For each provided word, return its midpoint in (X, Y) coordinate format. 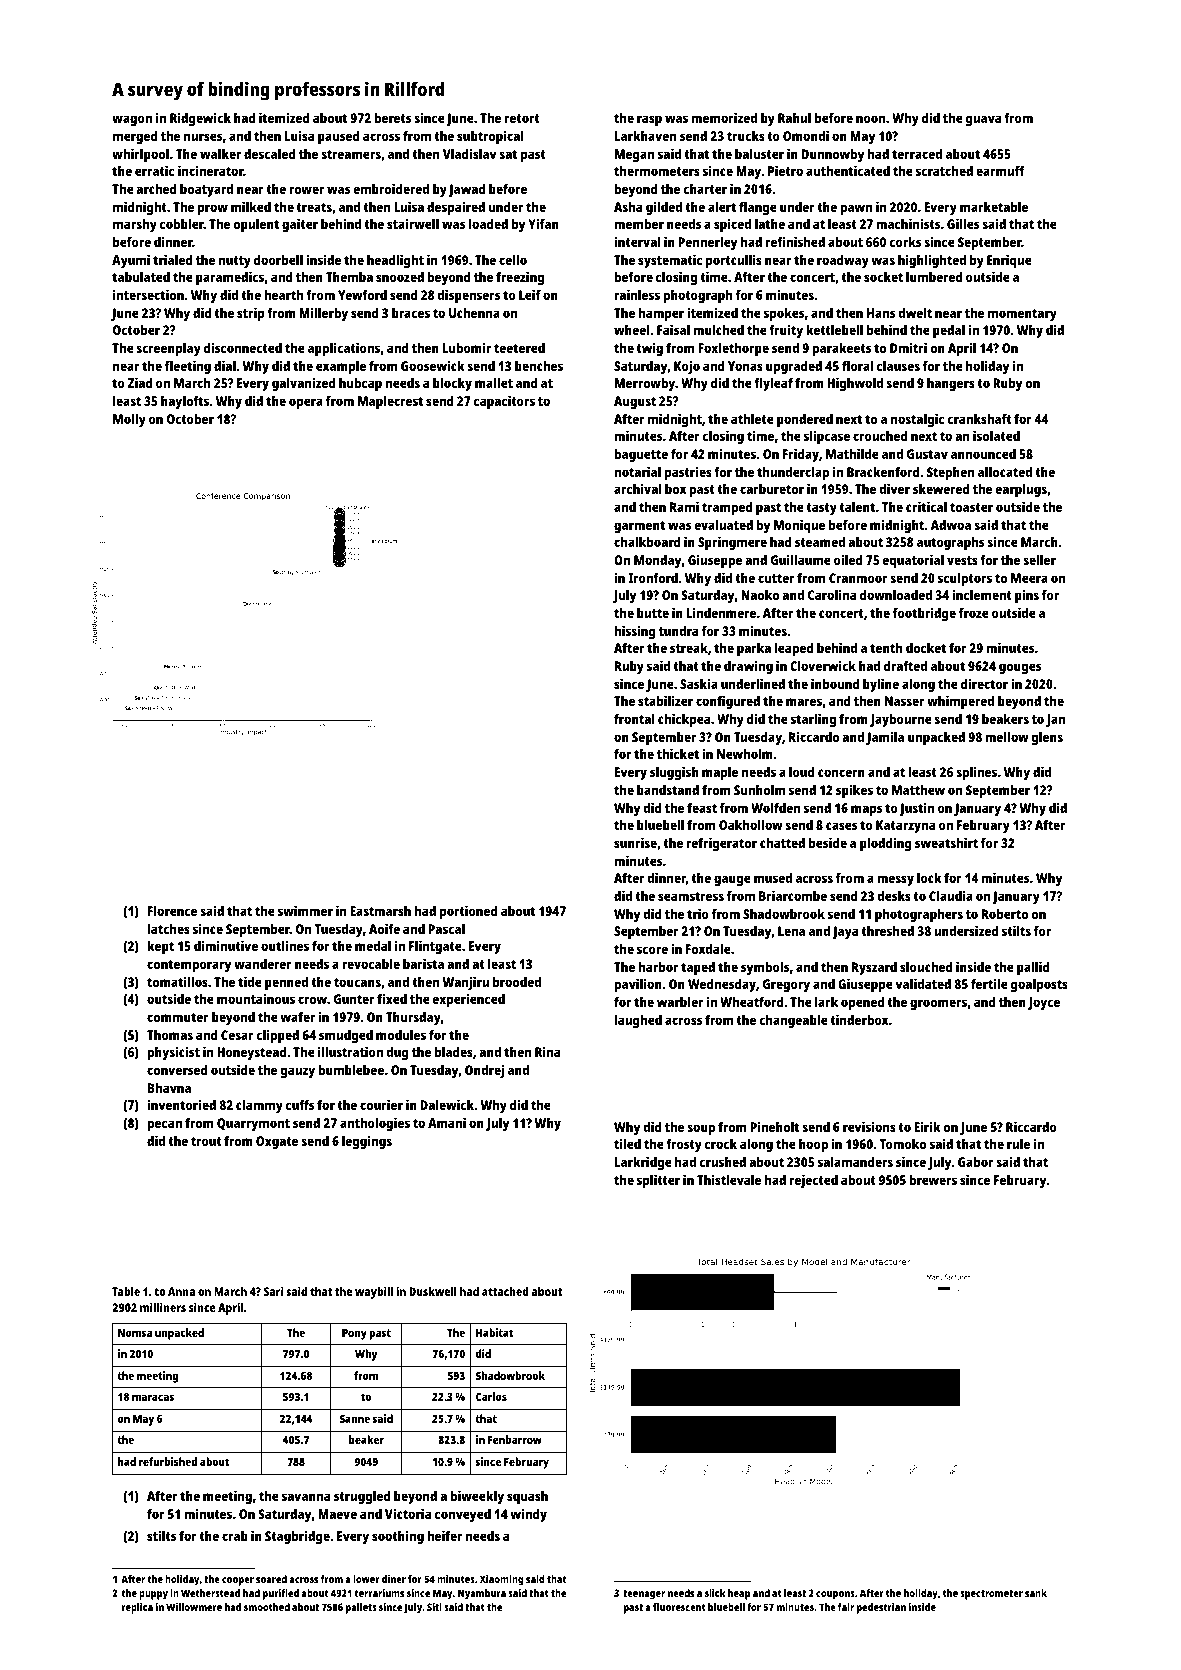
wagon (132, 120)
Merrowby (645, 384)
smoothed (267, 1607)
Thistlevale (729, 1179)
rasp (649, 120)
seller (1039, 560)
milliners (163, 1307)
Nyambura (482, 1594)
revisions (869, 1126)
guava (983, 120)
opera (306, 403)
